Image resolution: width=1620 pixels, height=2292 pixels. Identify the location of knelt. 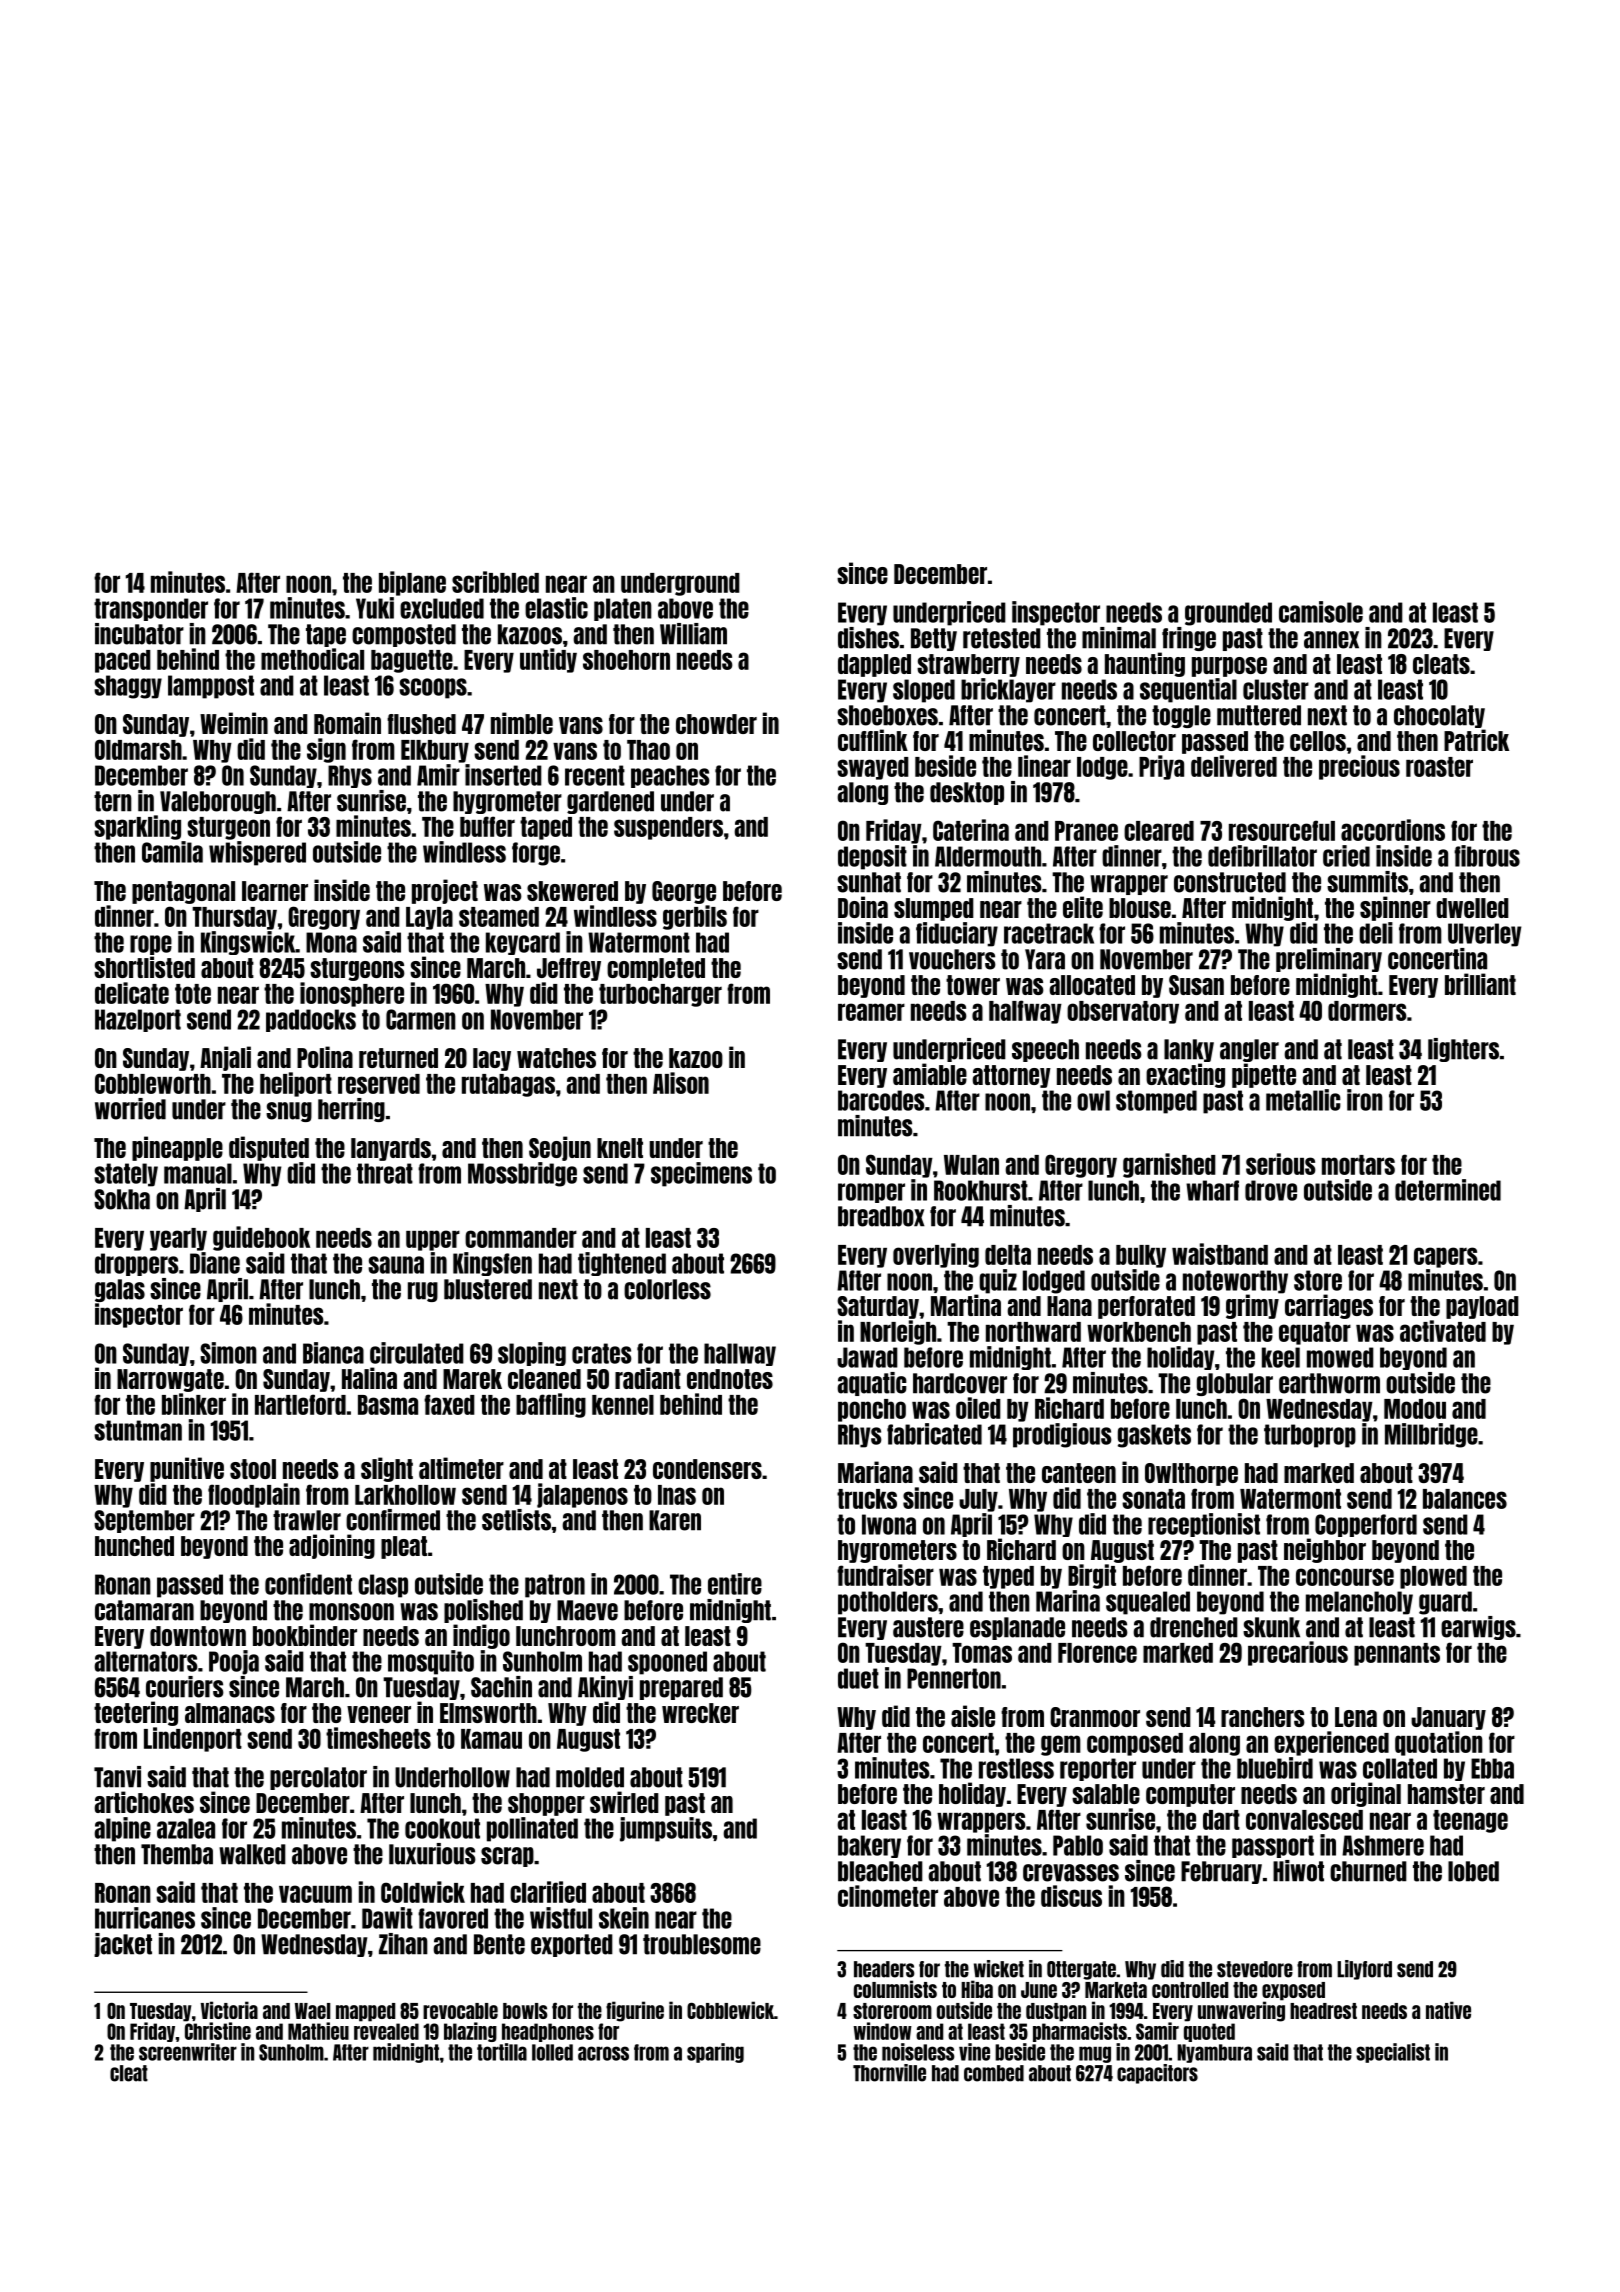
(620, 1148).
